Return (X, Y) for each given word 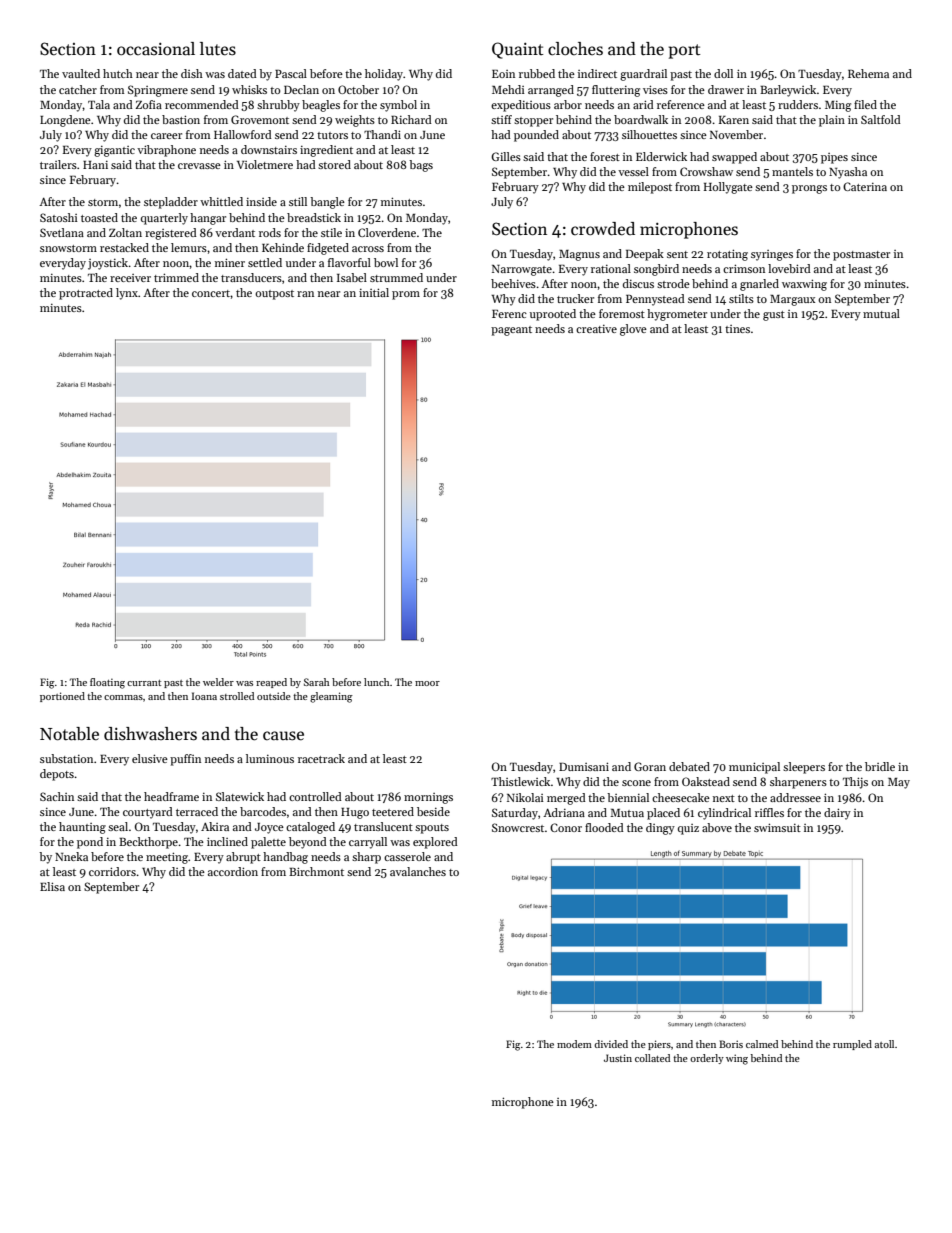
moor (427, 683)
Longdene (65, 121)
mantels (792, 171)
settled (265, 262)
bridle (880, 766)
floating (107, 683)
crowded (603, 229)
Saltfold (881, 119)
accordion (233, 871)
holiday (384, 75)
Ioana (204, 696)
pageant (511, 331)
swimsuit (777, 827)
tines (737, 329)
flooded (604, 827)
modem (574, 1044)
